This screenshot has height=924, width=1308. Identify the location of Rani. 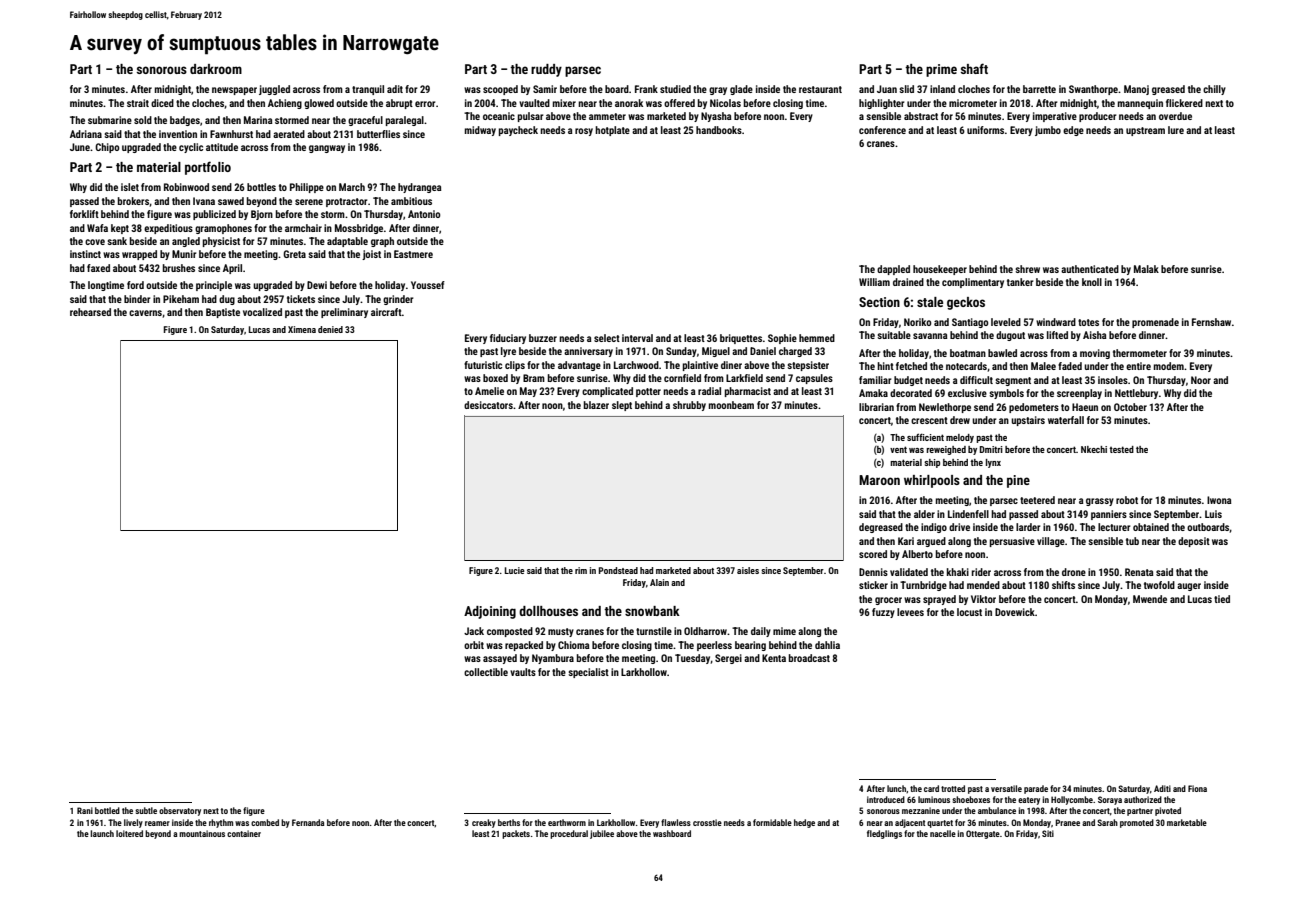
(85, 810).
